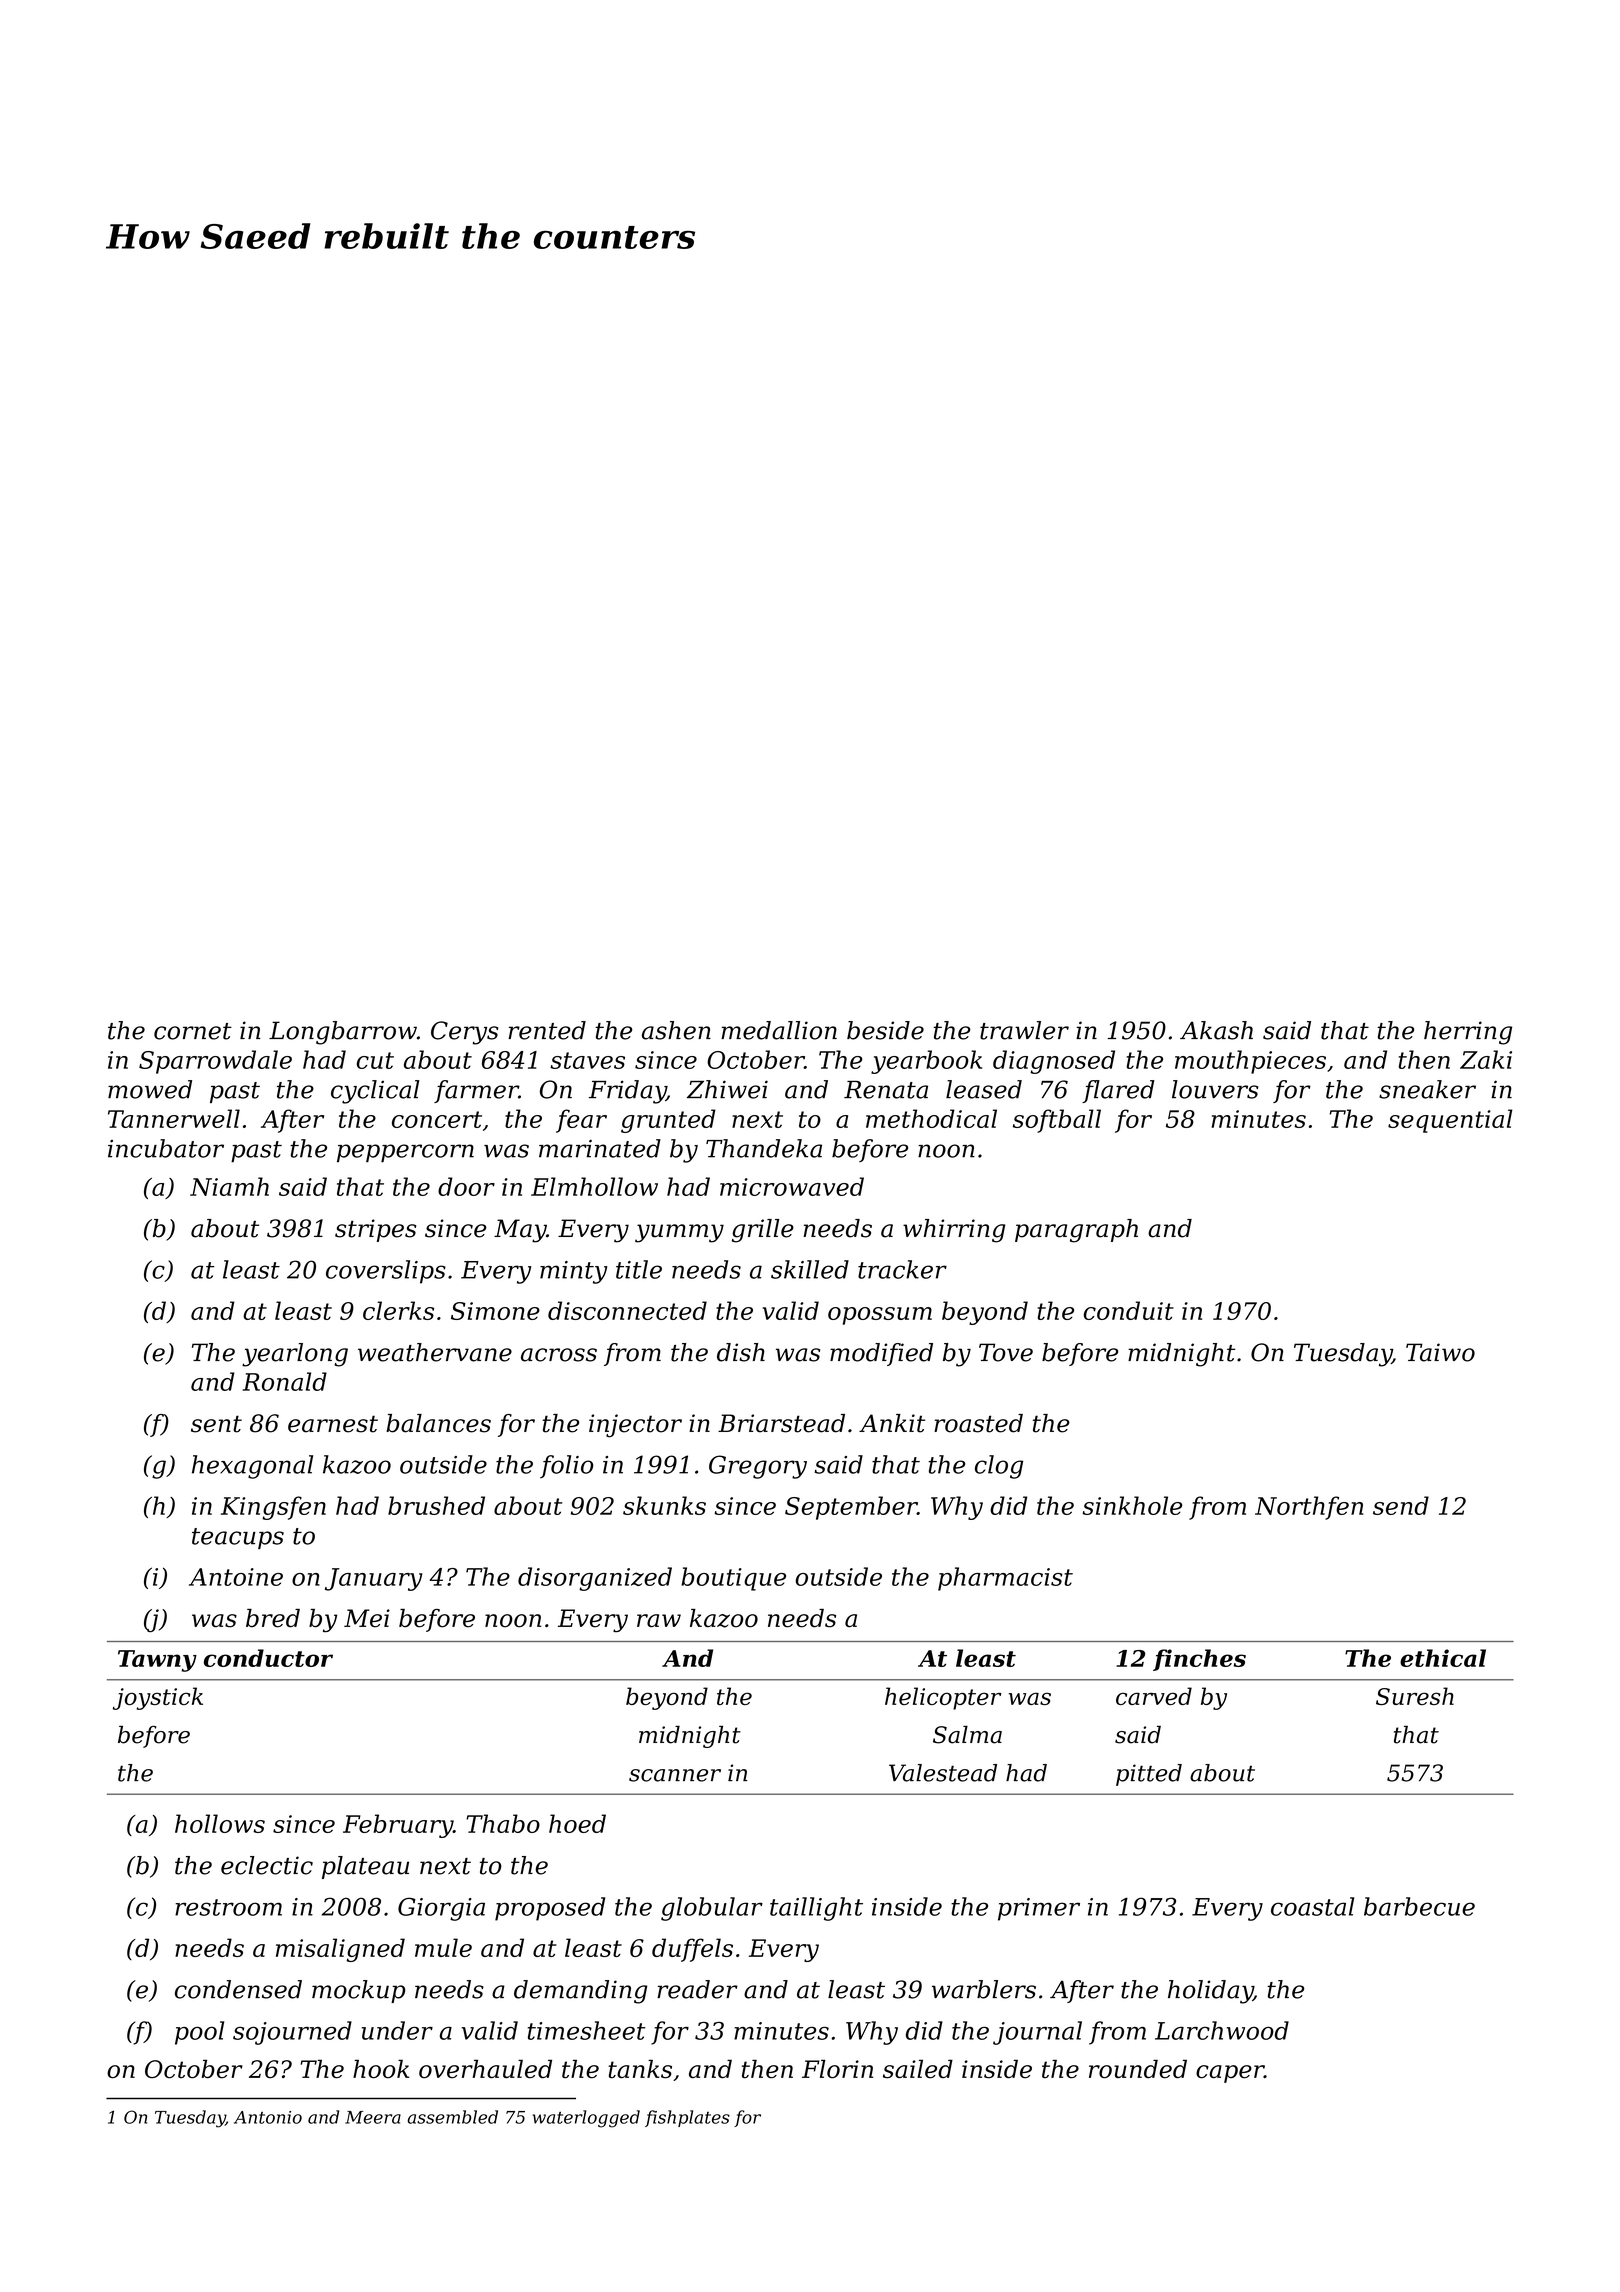 The height and width of the screenshot is (2292, 1620). I want to click on disconnected, so click(627, 1310).
